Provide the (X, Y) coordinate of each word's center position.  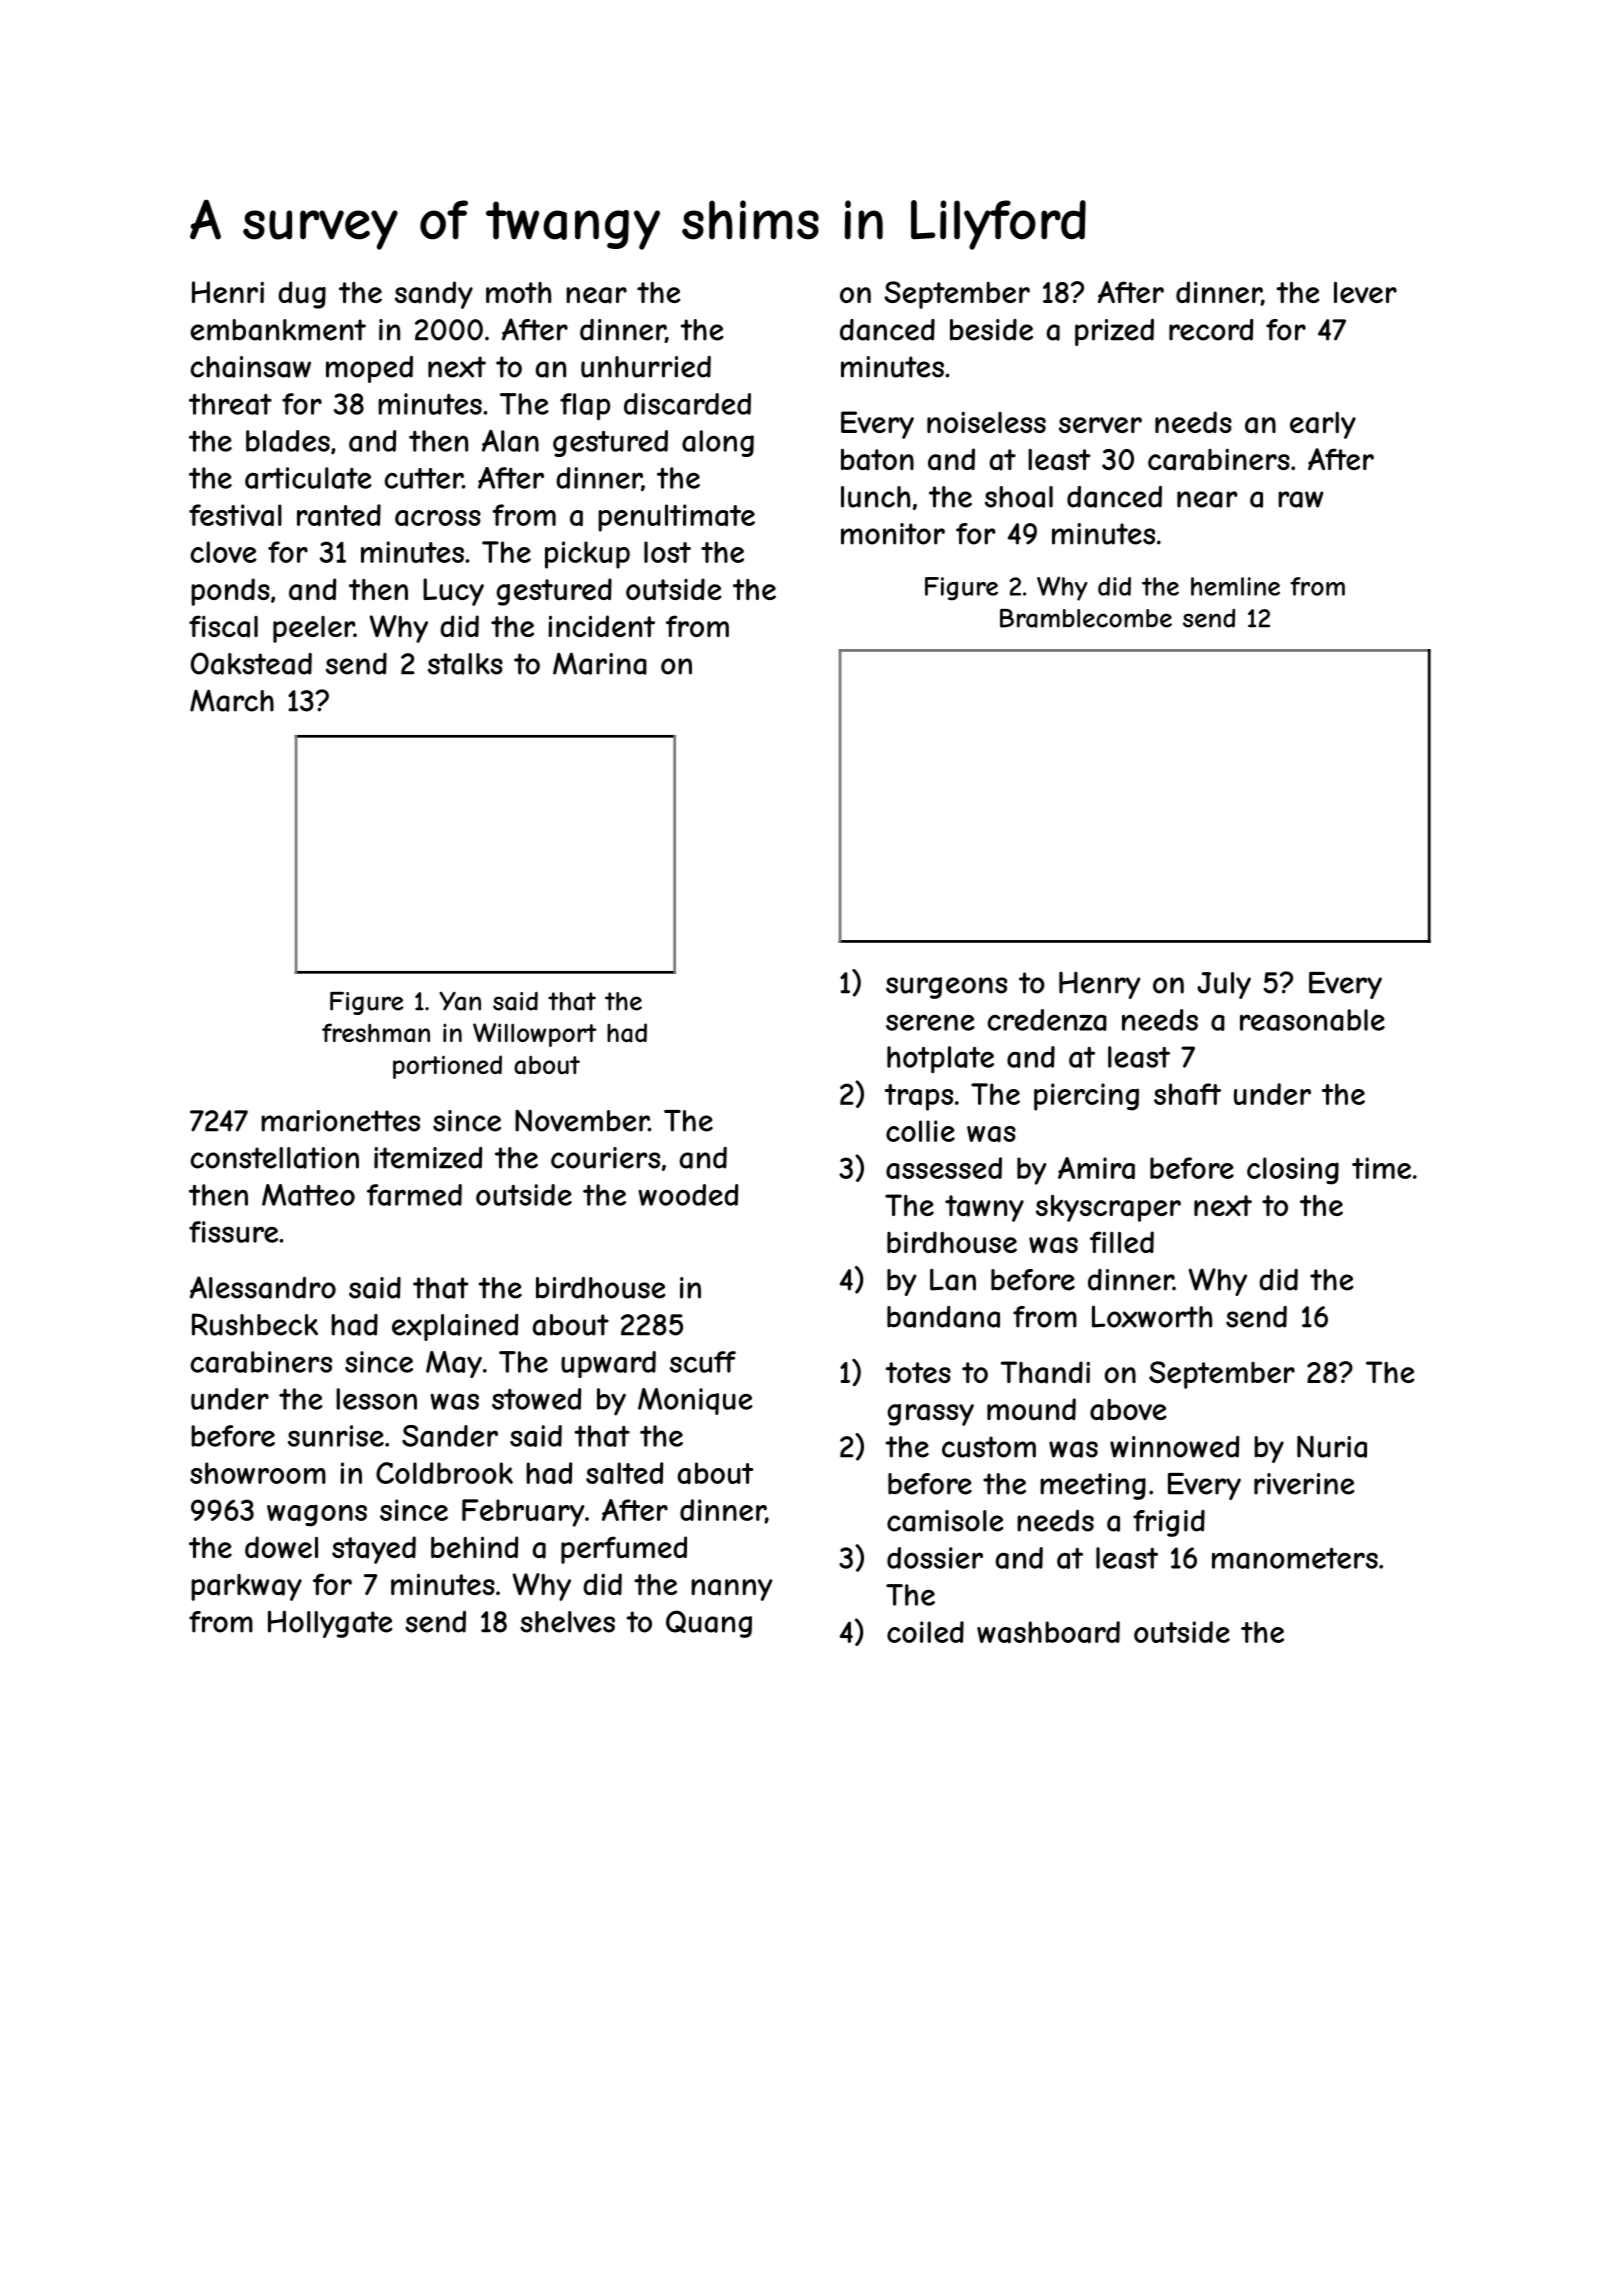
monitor (893, 534)
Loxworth (1152, 1316)
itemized (428, 1158)
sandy (434, 295)
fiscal (223, 626)
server (1100, 425)
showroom (258, 1473)
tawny (984, 1208)
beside (991, 330)
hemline (1235, 586)
